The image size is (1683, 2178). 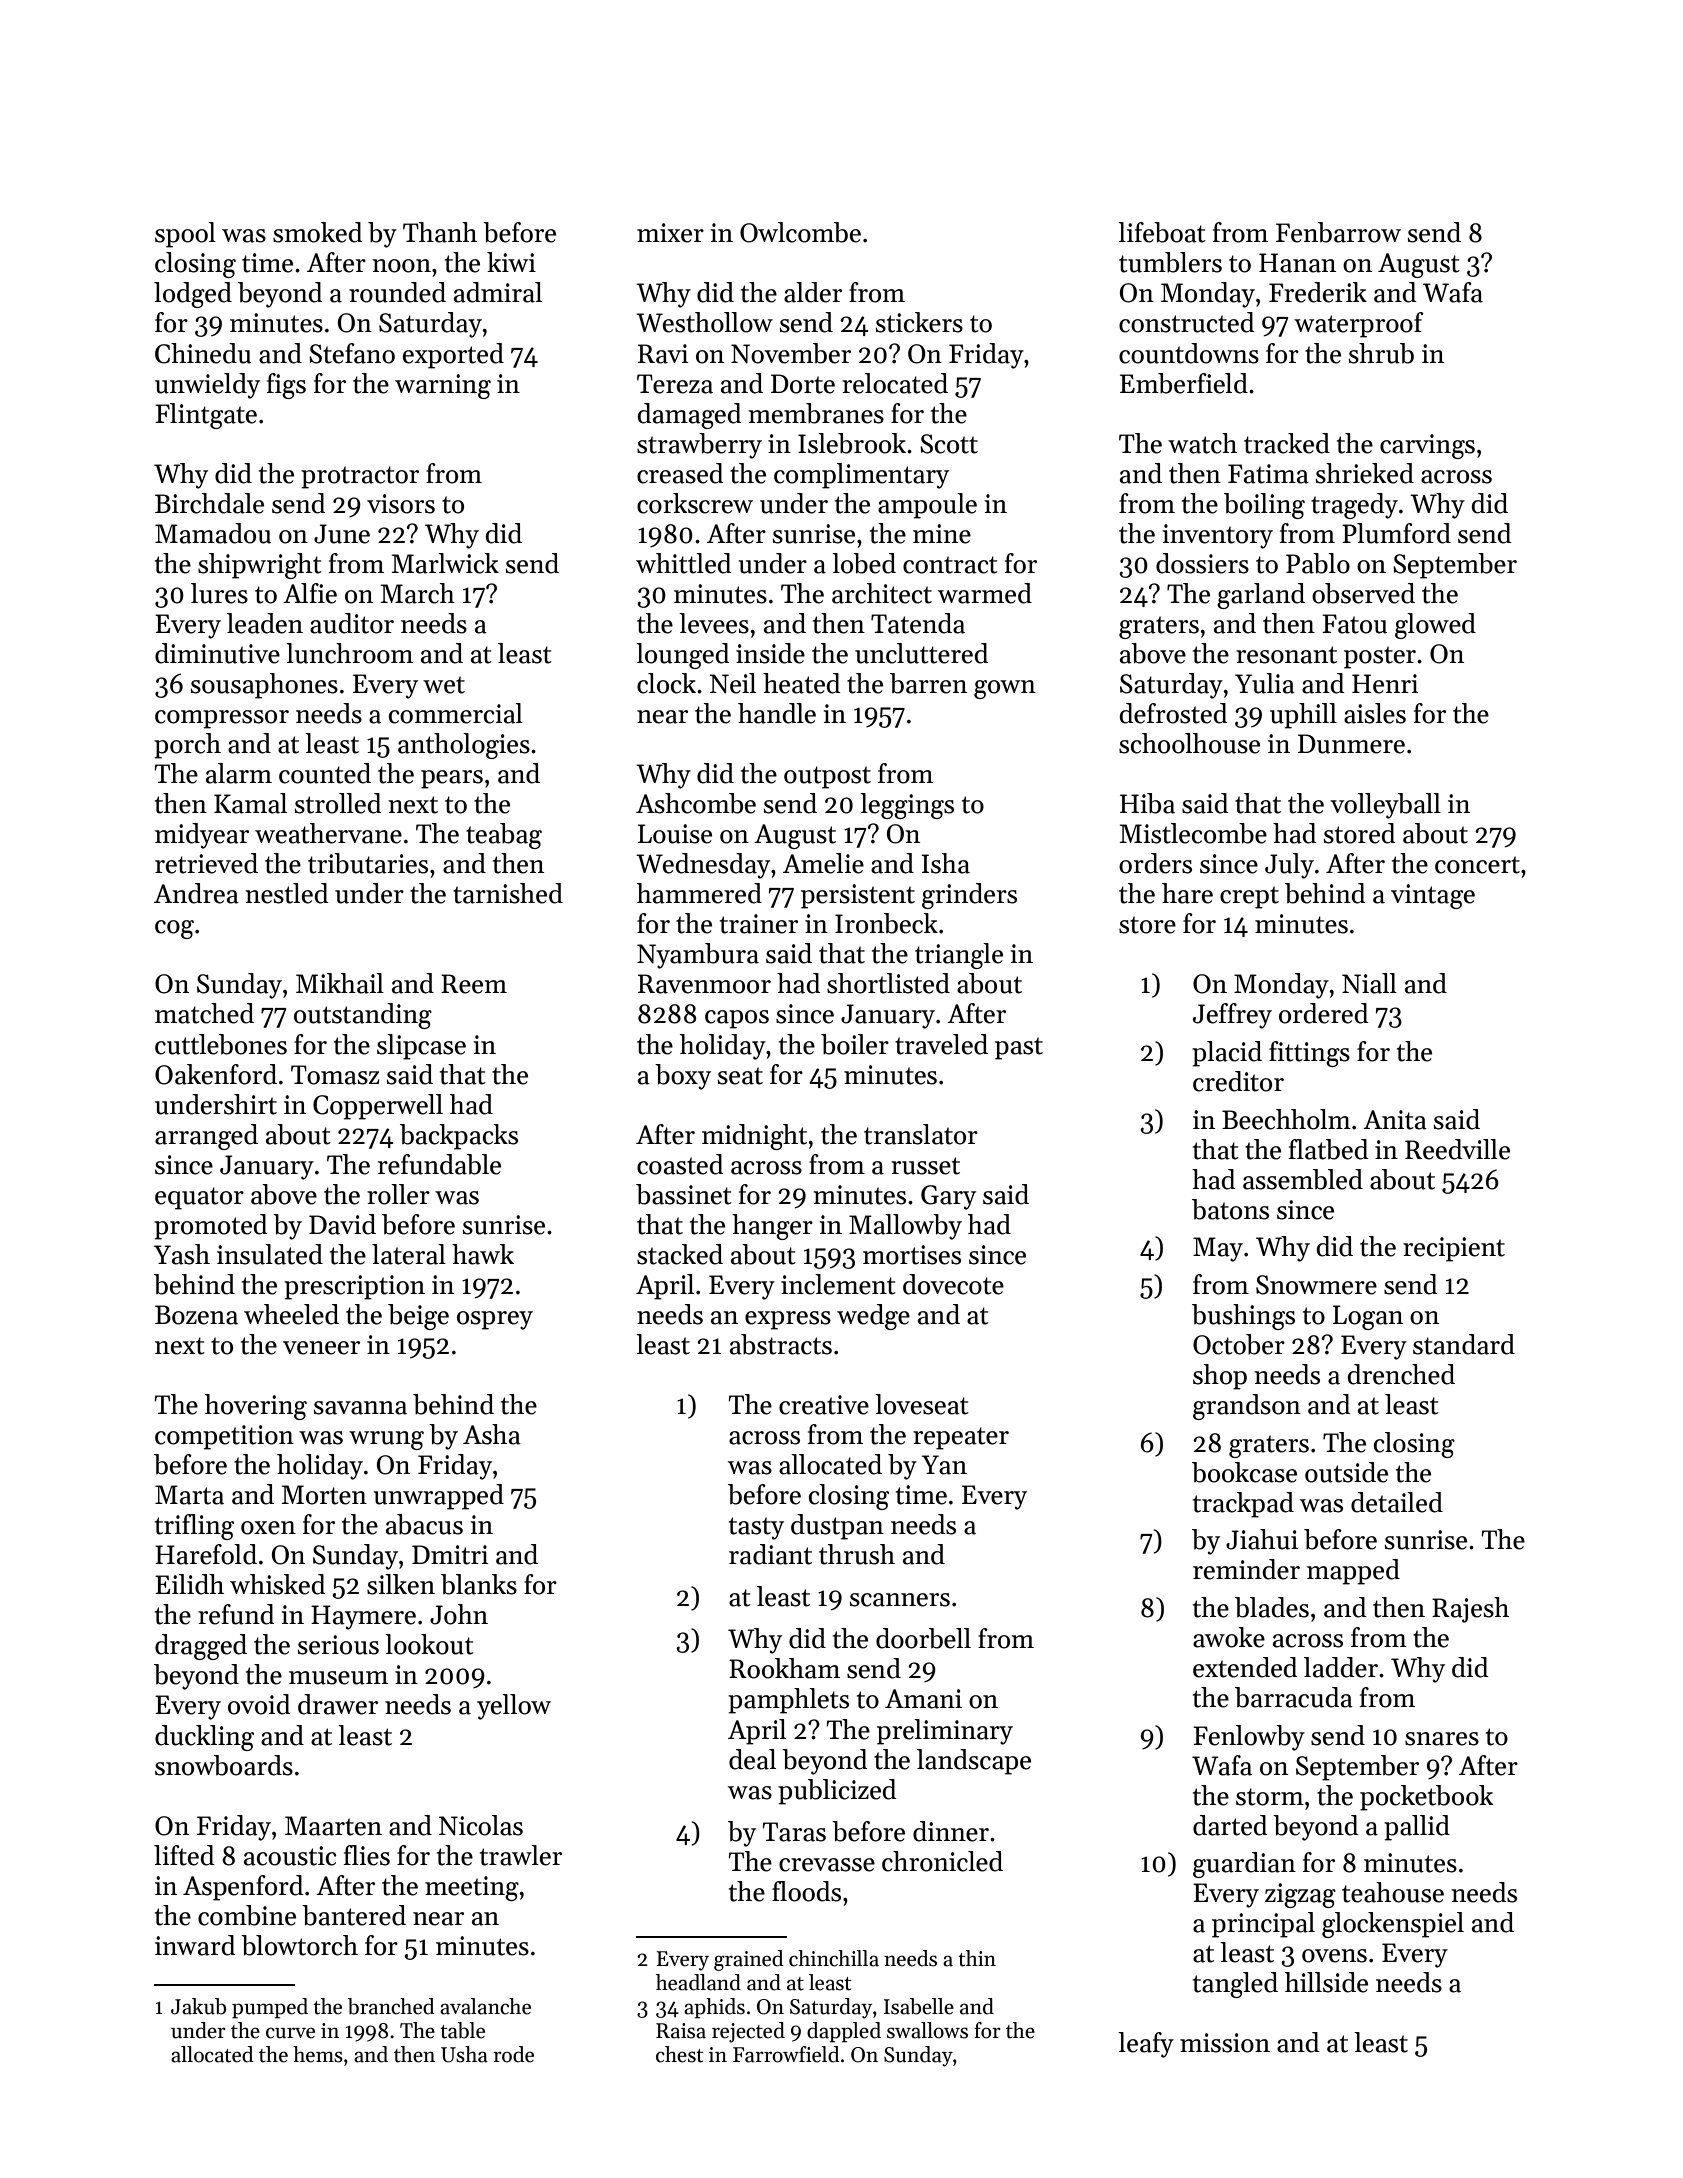 I want to click on July, so click(x=1289, y=866).
